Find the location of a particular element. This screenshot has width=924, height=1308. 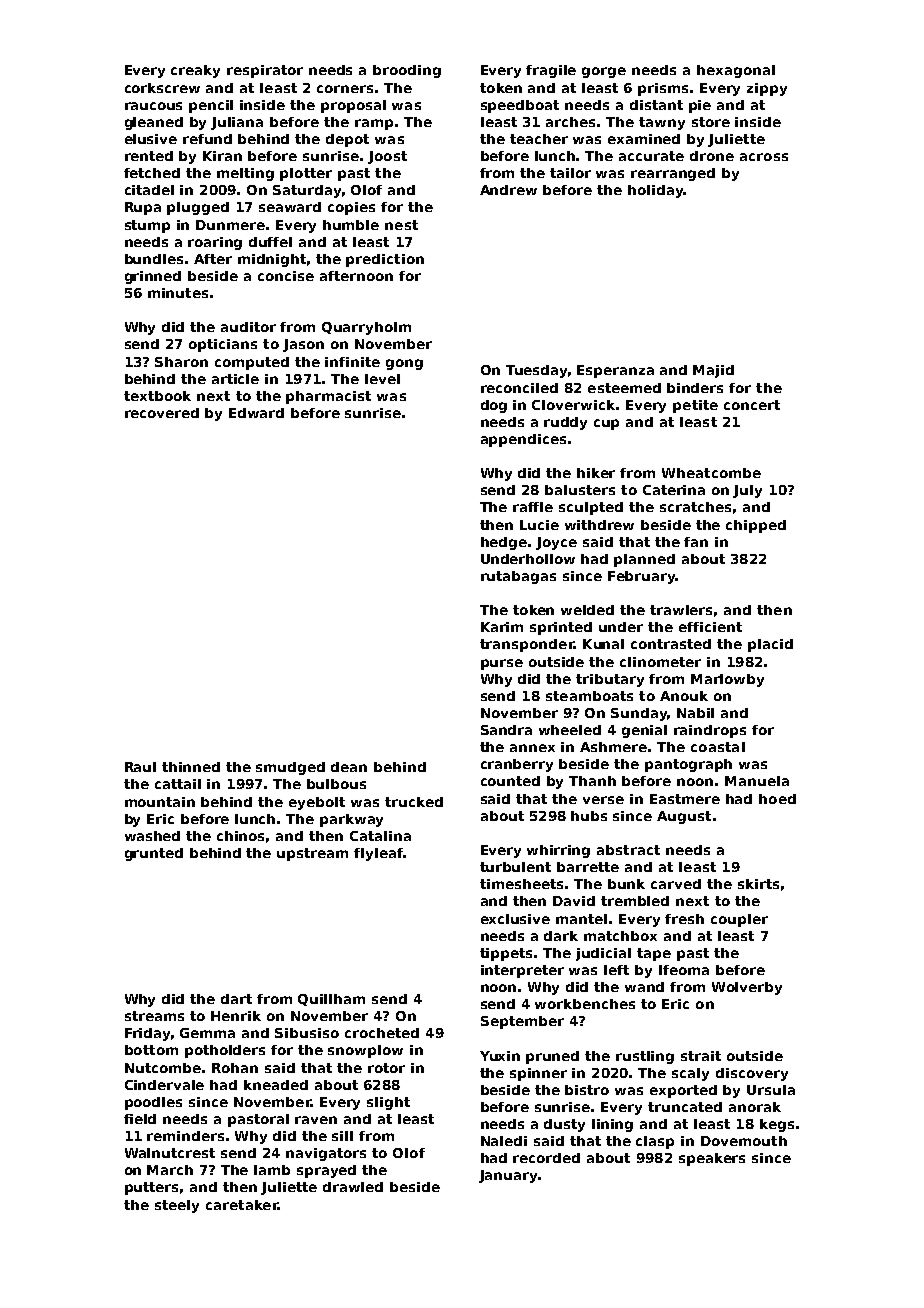

hexagonal is located at coordinates (736, 71).
